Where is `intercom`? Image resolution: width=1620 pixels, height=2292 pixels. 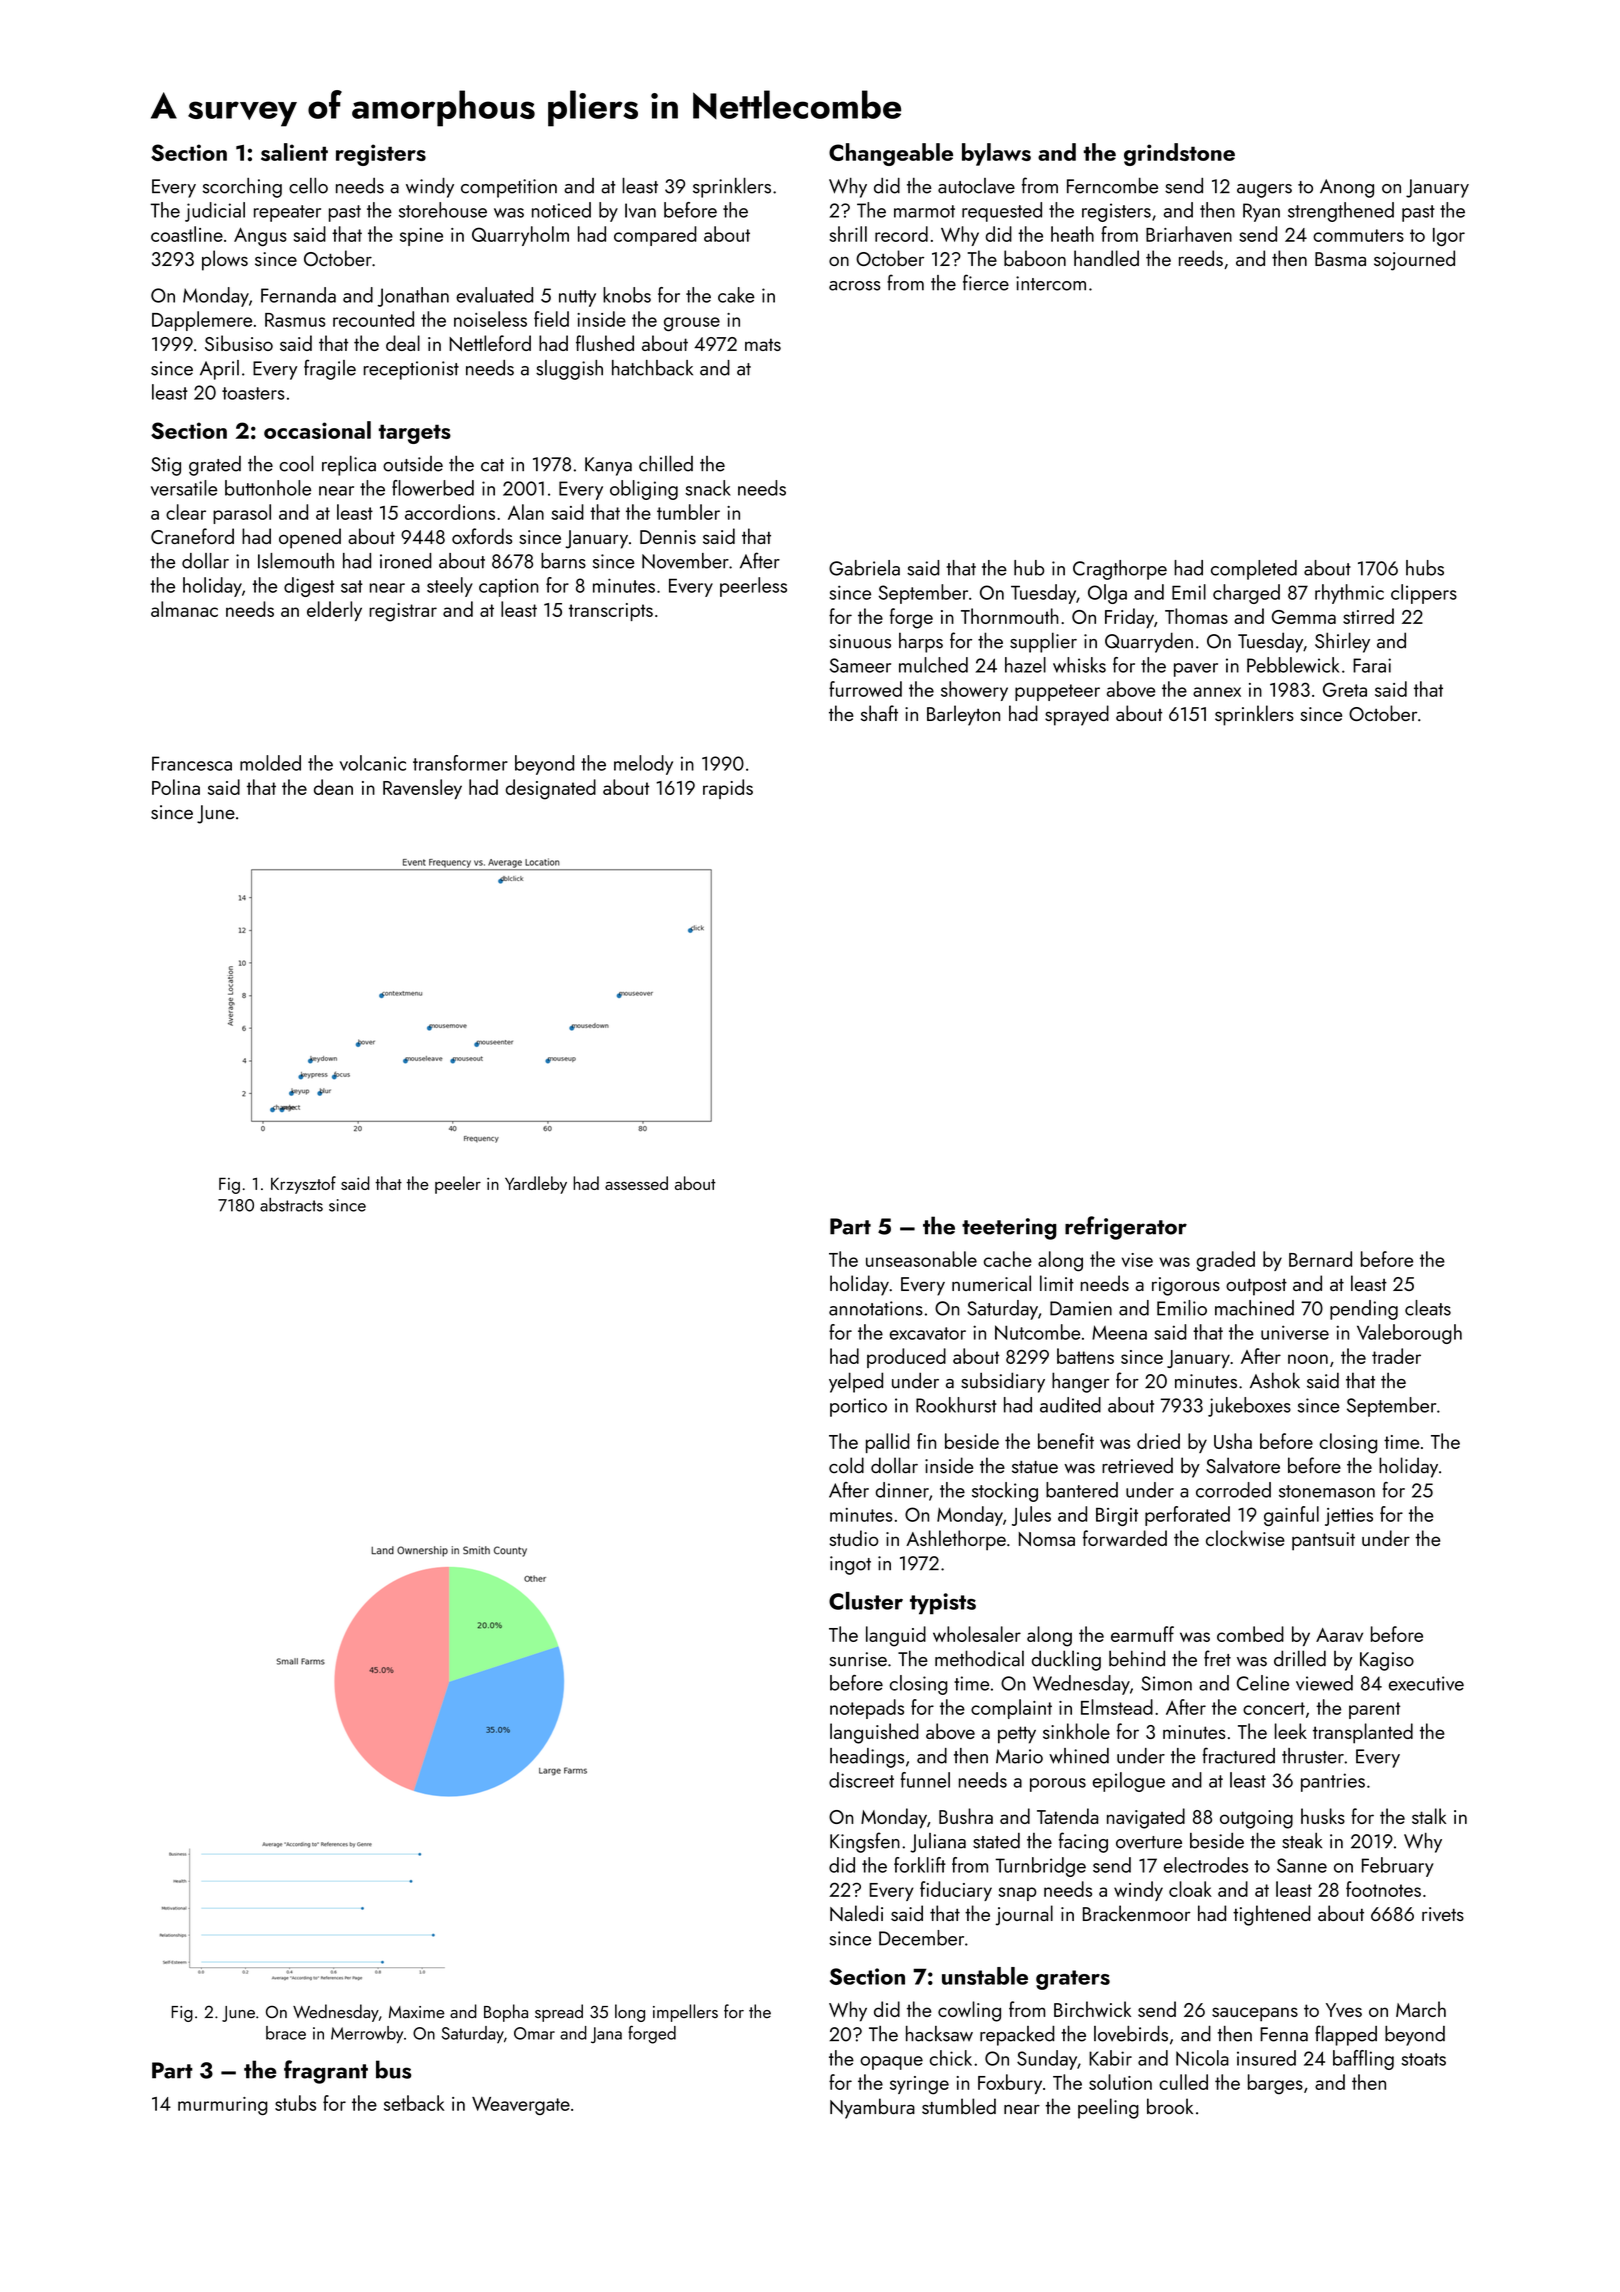
intercom is located at coordinates (1051, 283).
